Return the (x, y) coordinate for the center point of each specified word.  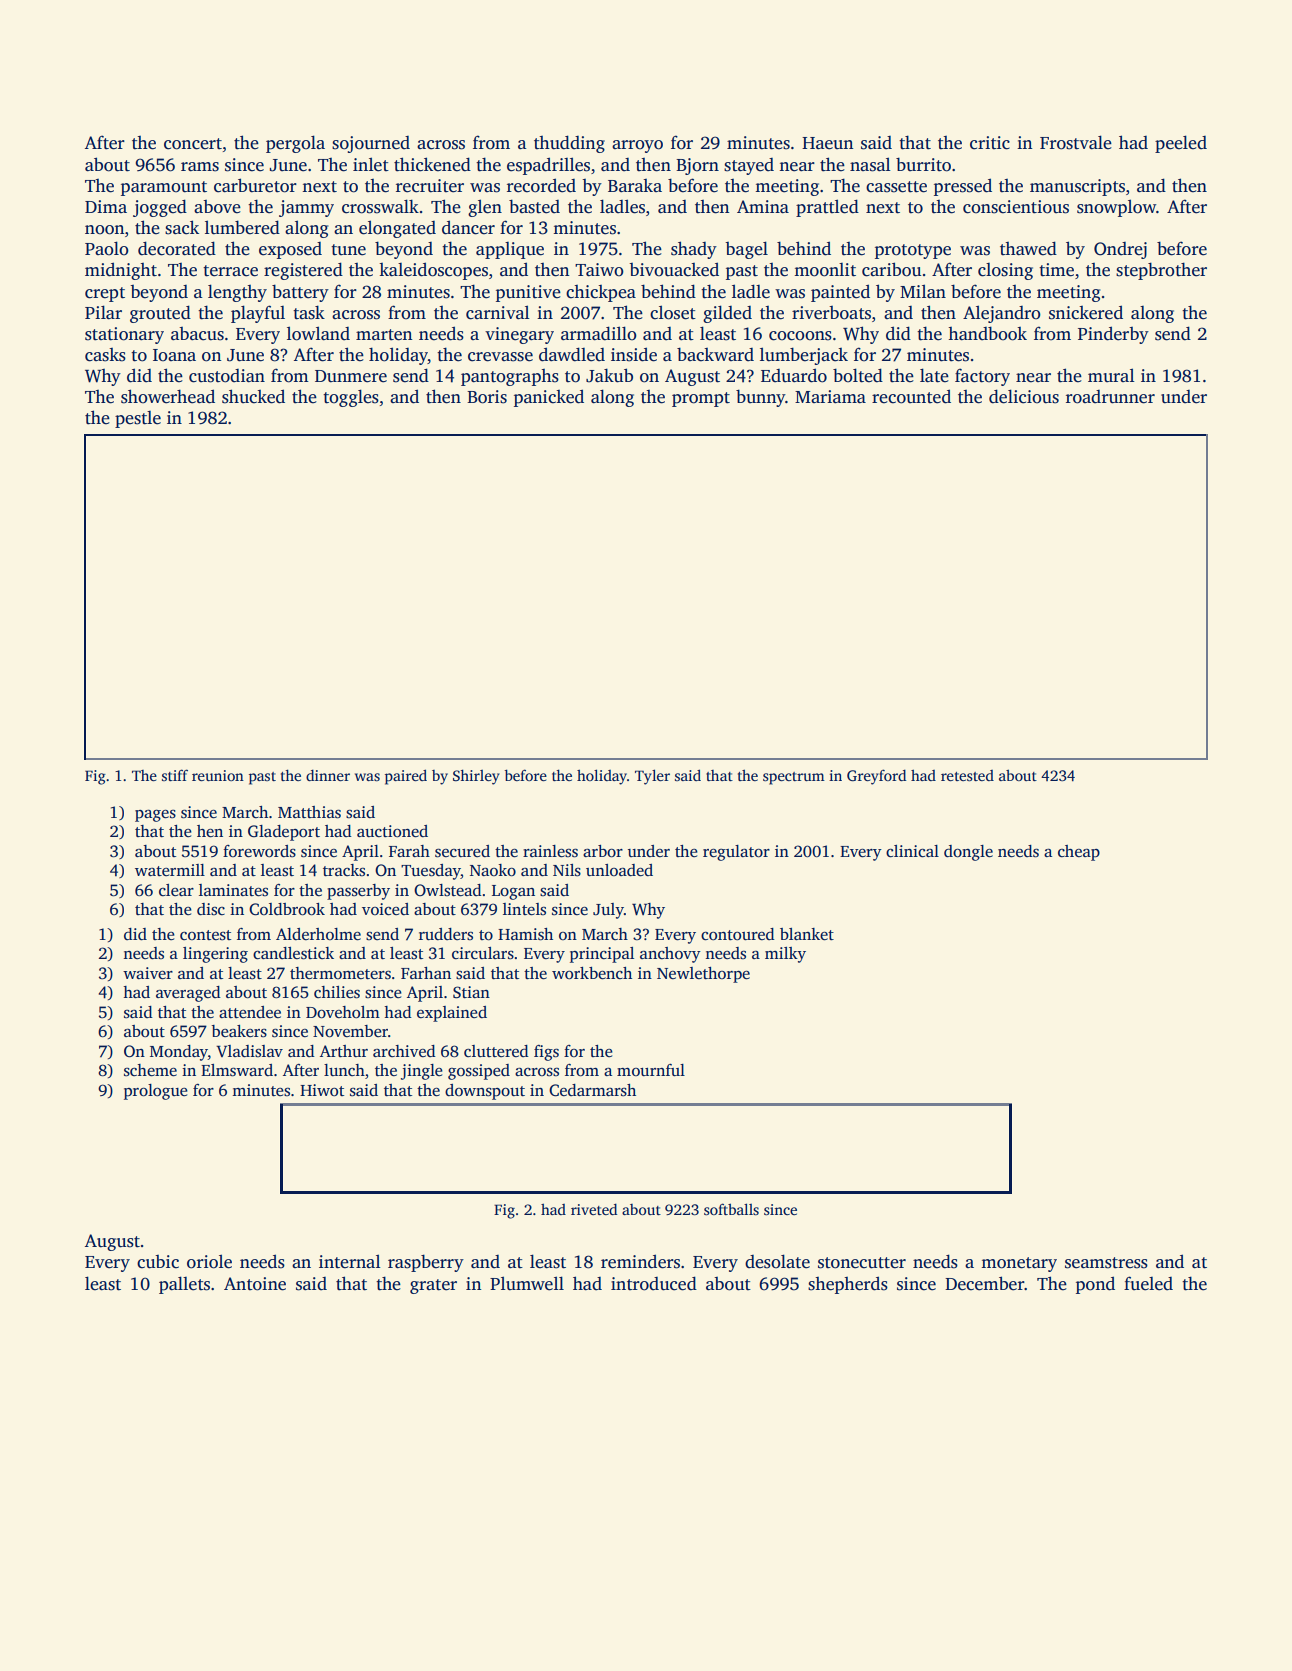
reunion (218, 775)
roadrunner (1110, 397)
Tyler (652, 777)
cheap (1079, 853)
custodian (227, 376)
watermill (170, 870)
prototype (913, 251)
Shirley (476, 777)
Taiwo (599, 270)
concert (193, 144)
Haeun (828, 143)
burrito (923, 164)
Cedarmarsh (592, 1090)
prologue (156, 1092)
